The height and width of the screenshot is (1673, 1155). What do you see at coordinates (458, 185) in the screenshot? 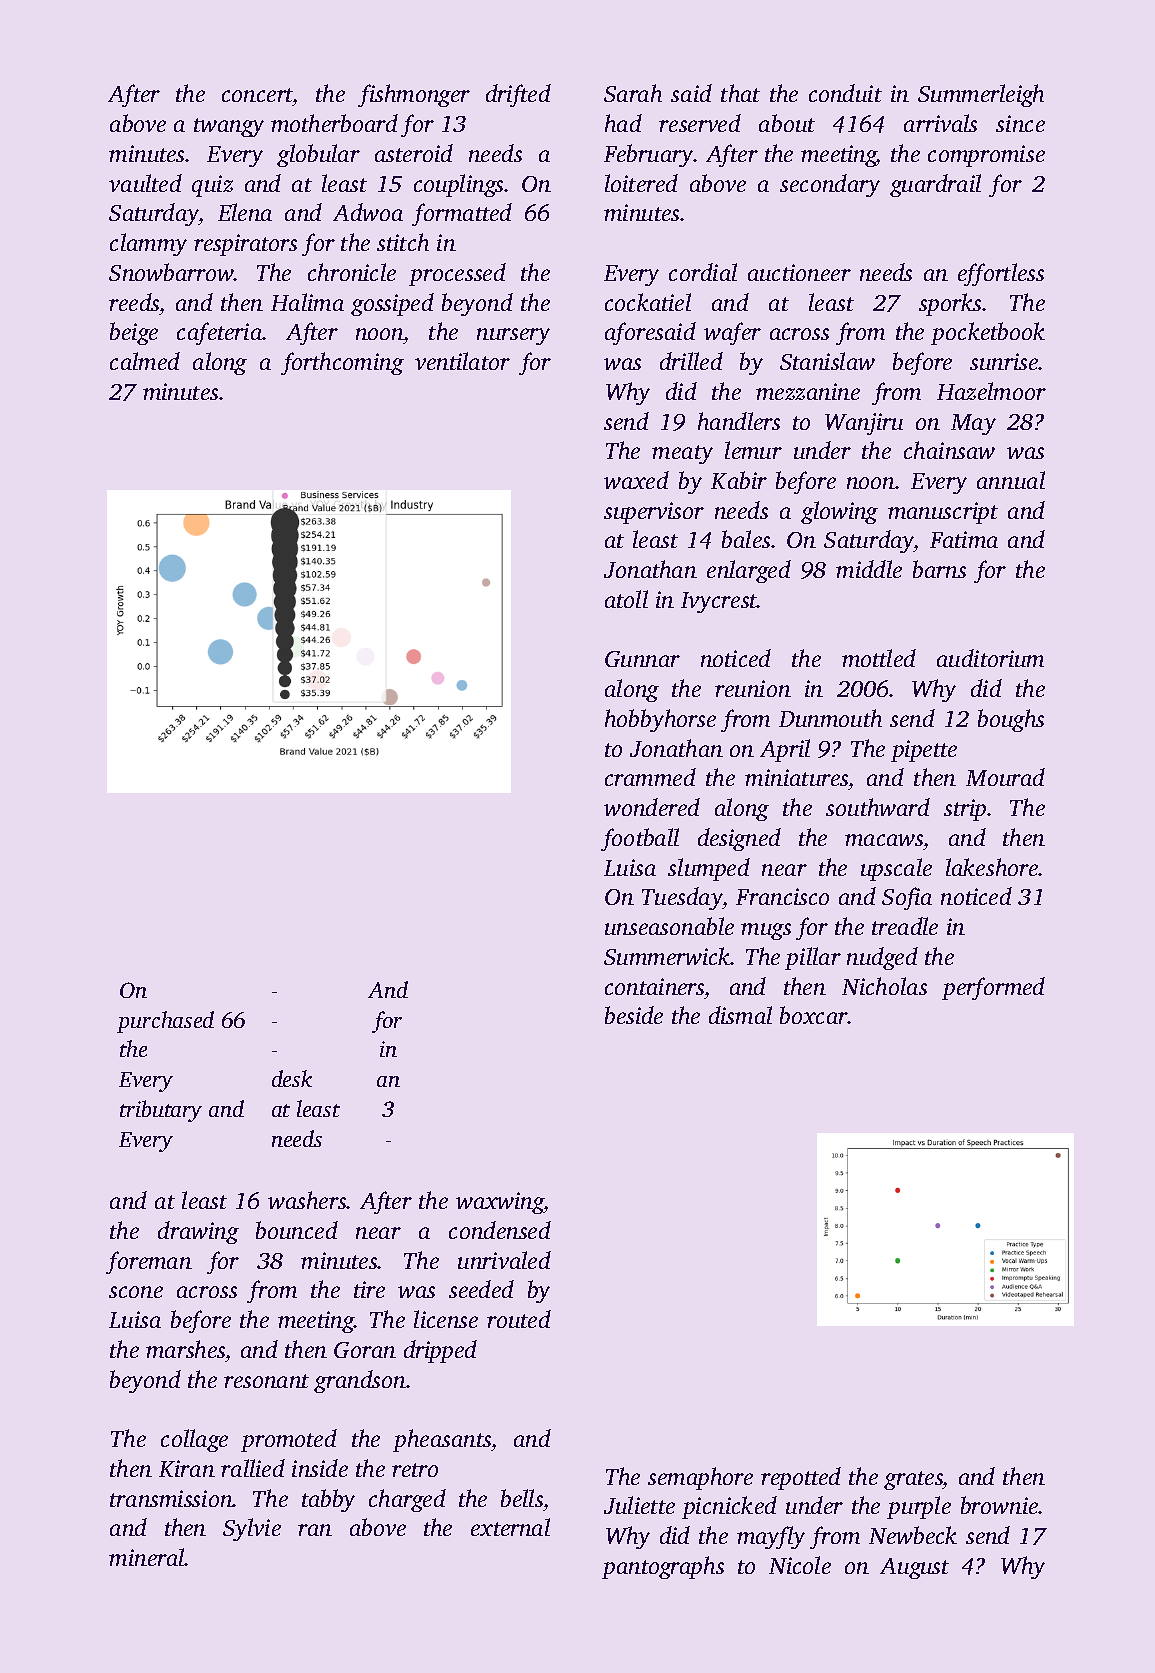
I see `couplings` at bounding box center [458, 185].
